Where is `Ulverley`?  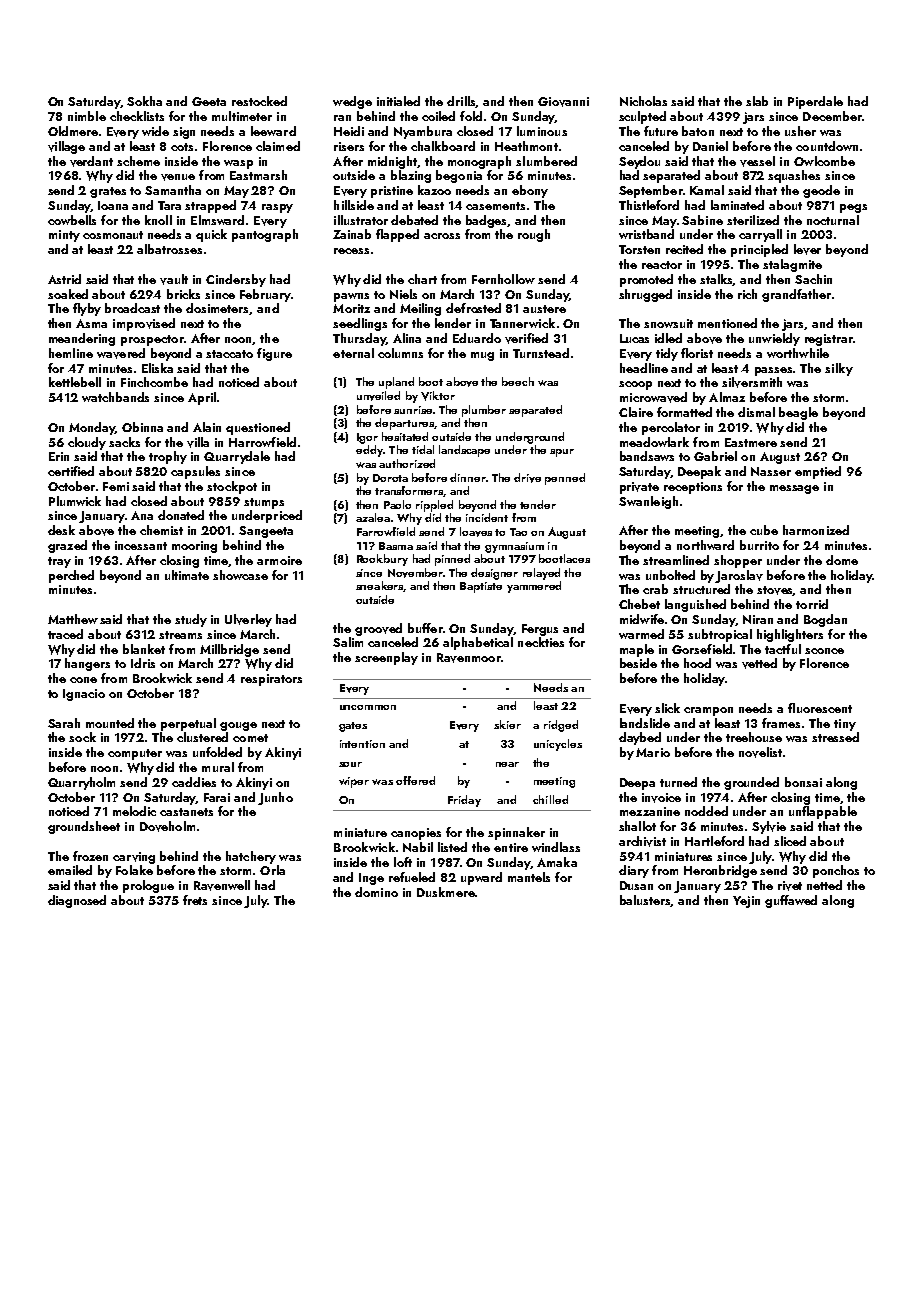
Ulverley is located at coordinates (248, 620).
